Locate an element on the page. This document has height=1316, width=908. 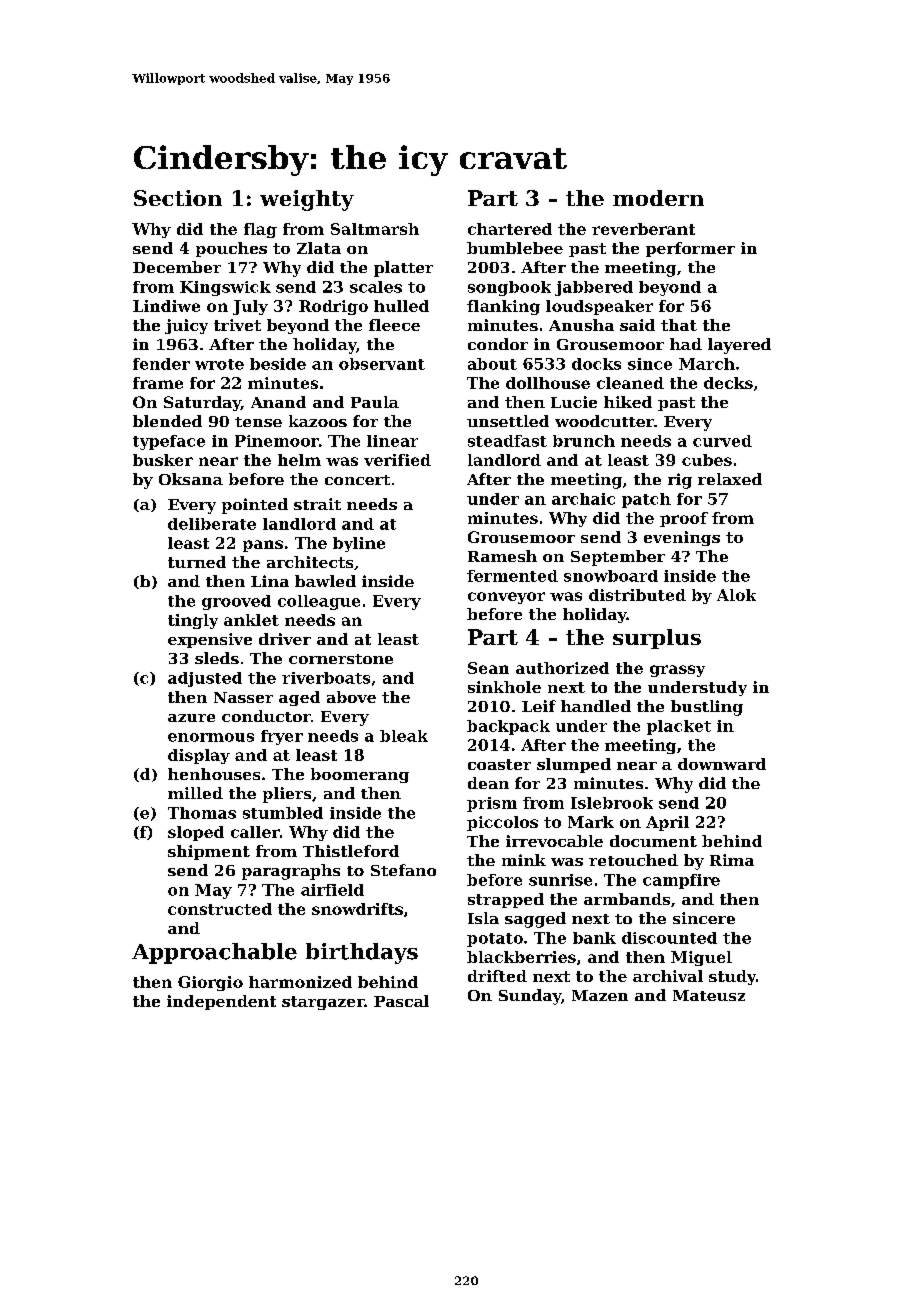
archaic is located at coordinates (583, 499).
